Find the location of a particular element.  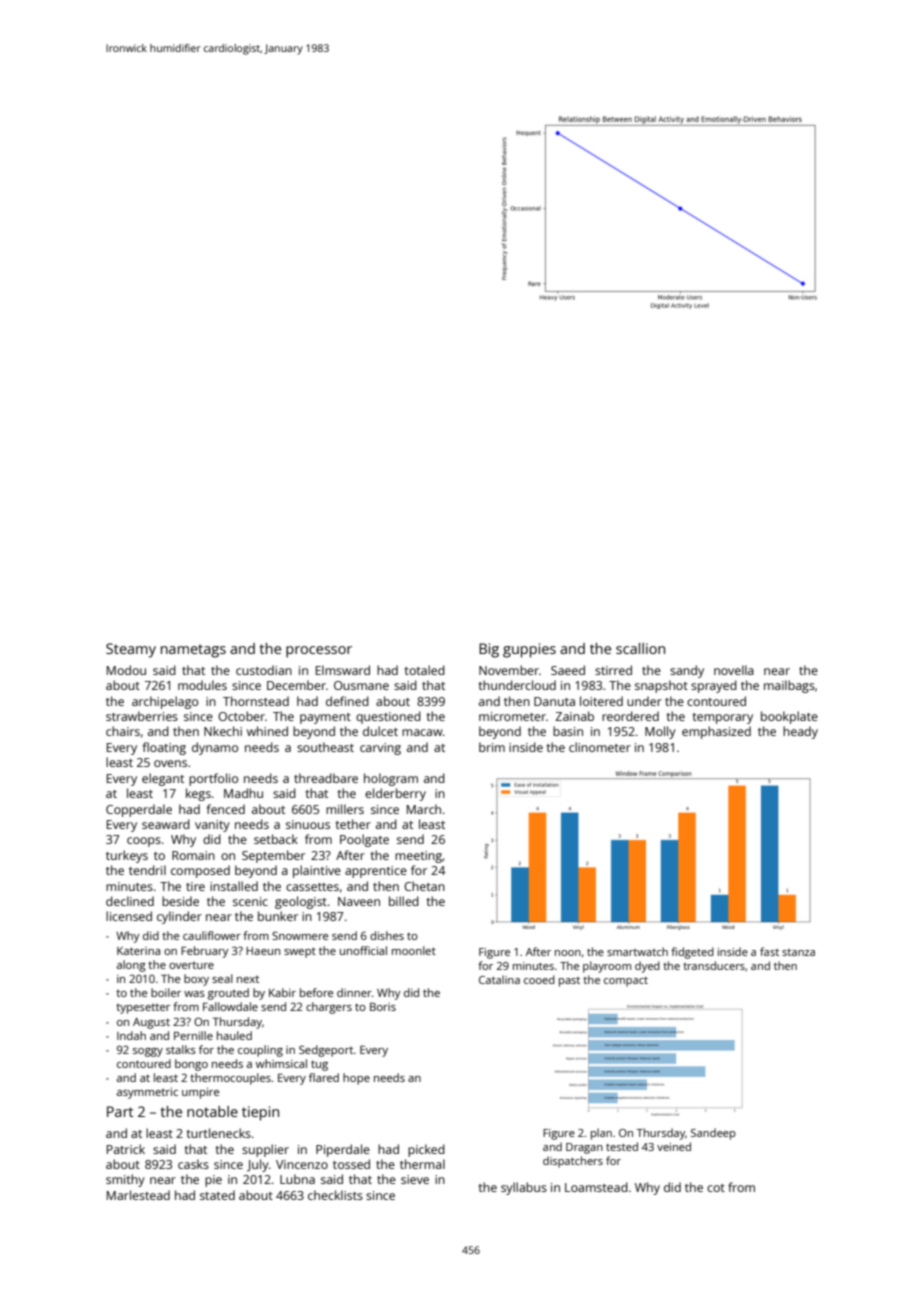

moonlet is located at coordinates (414, 950).
